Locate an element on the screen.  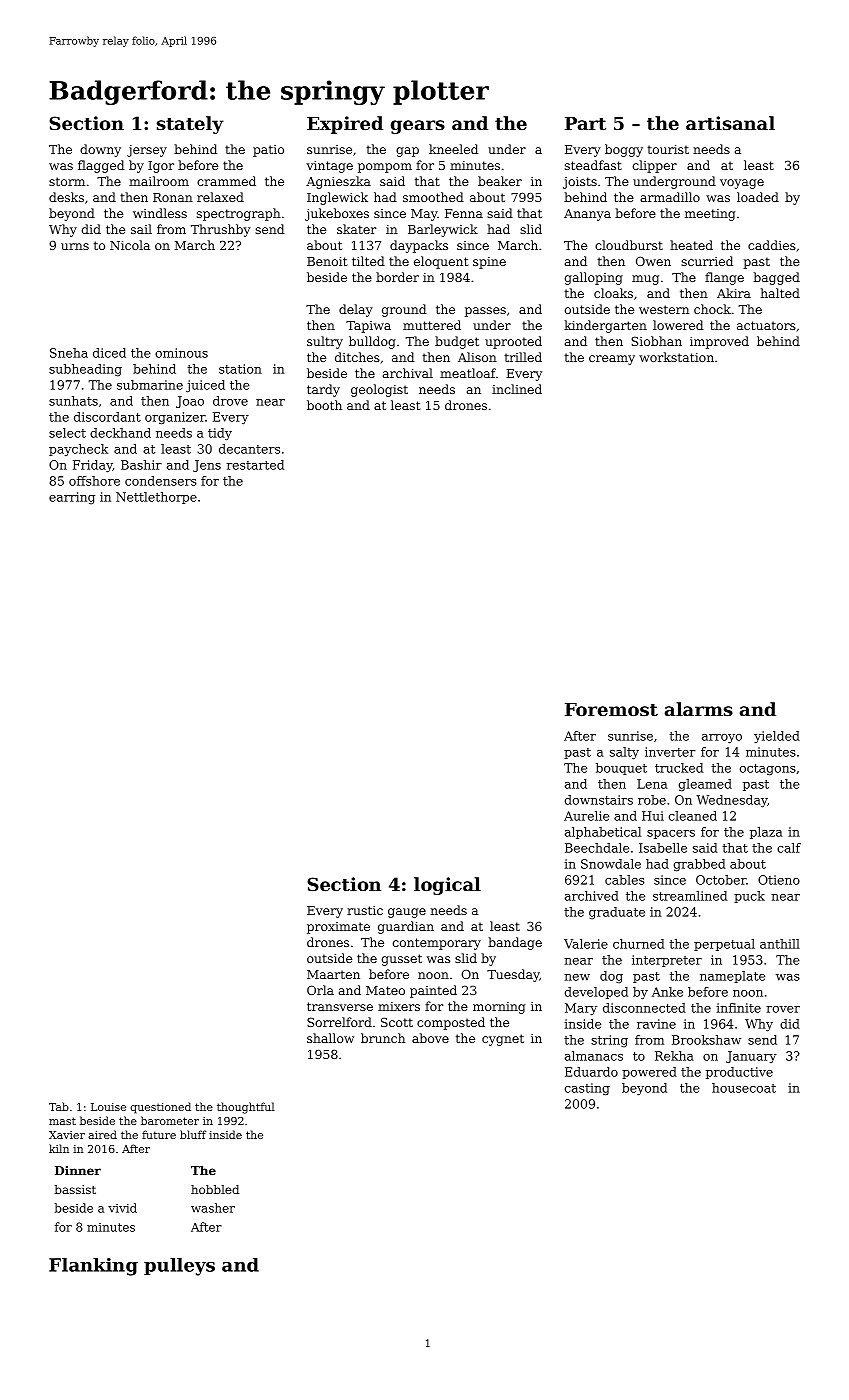
yielded is located at coordinates (777, 737).
